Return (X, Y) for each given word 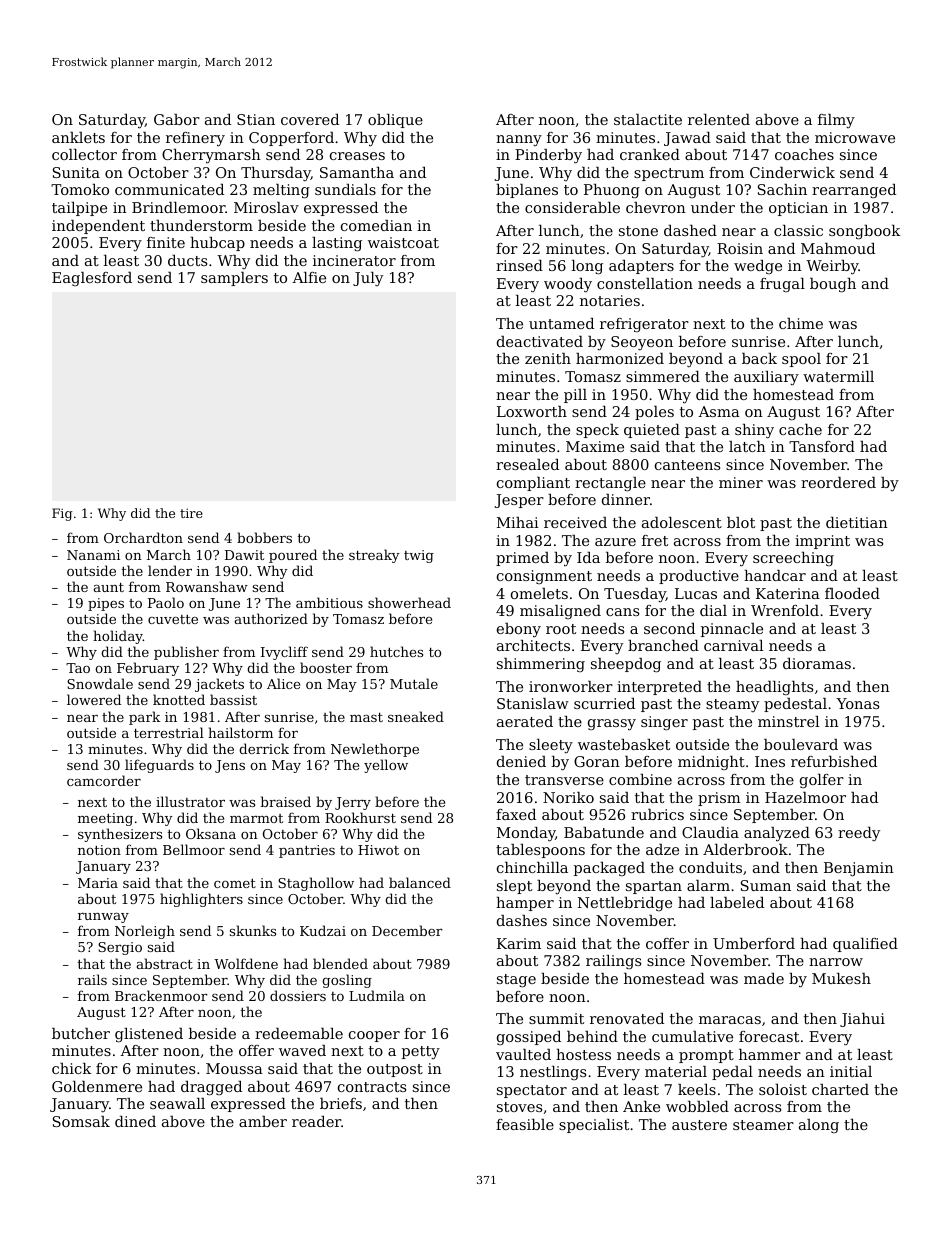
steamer (763, 1125)
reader (316, 1121)
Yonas (857, 703)
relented (719, 119)
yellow (386, 766)
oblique (395, 121)
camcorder (104, 780)
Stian (256, 119)
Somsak (81, 1121)
